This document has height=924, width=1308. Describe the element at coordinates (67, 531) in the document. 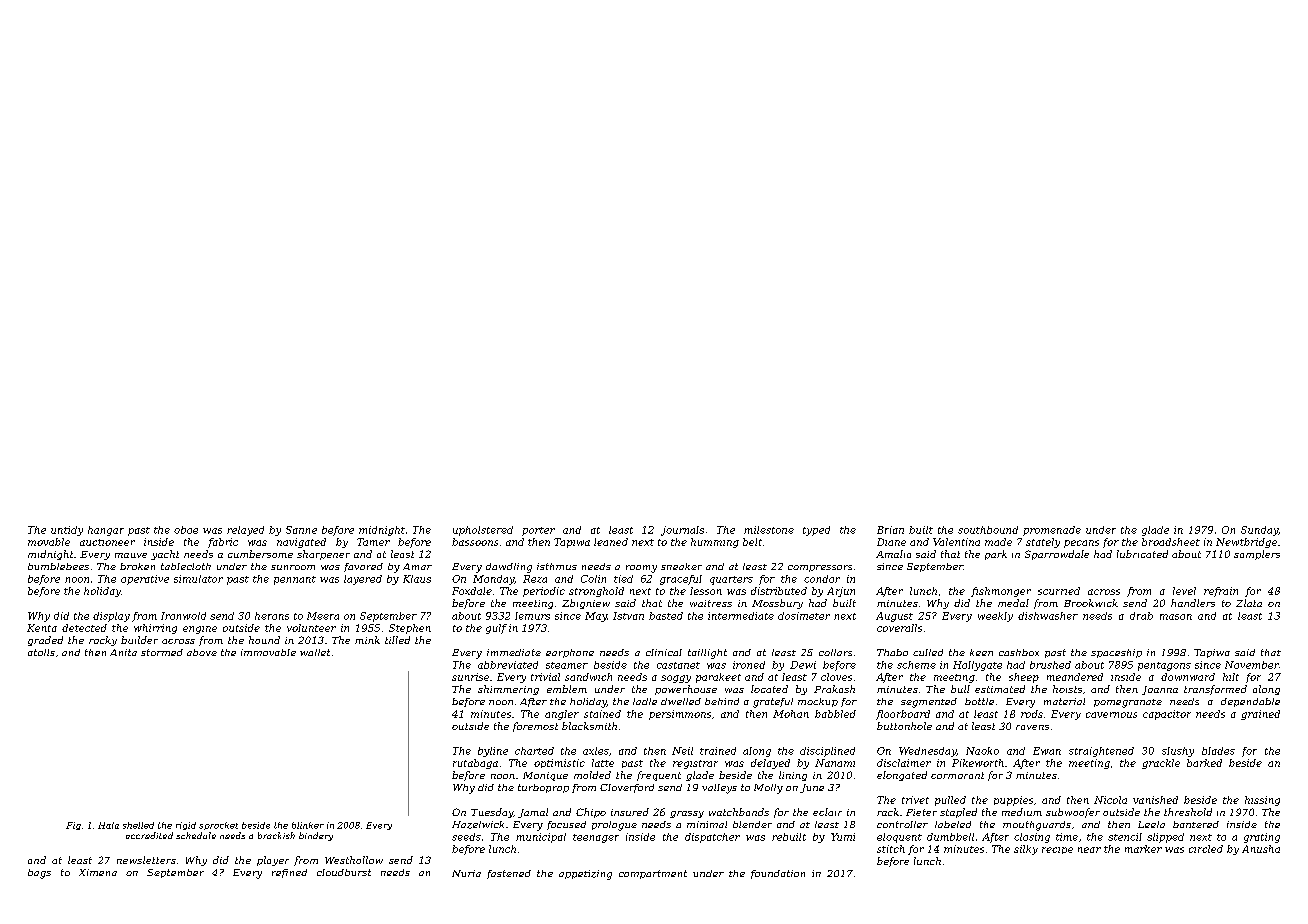

I see `untidy` at that location.
